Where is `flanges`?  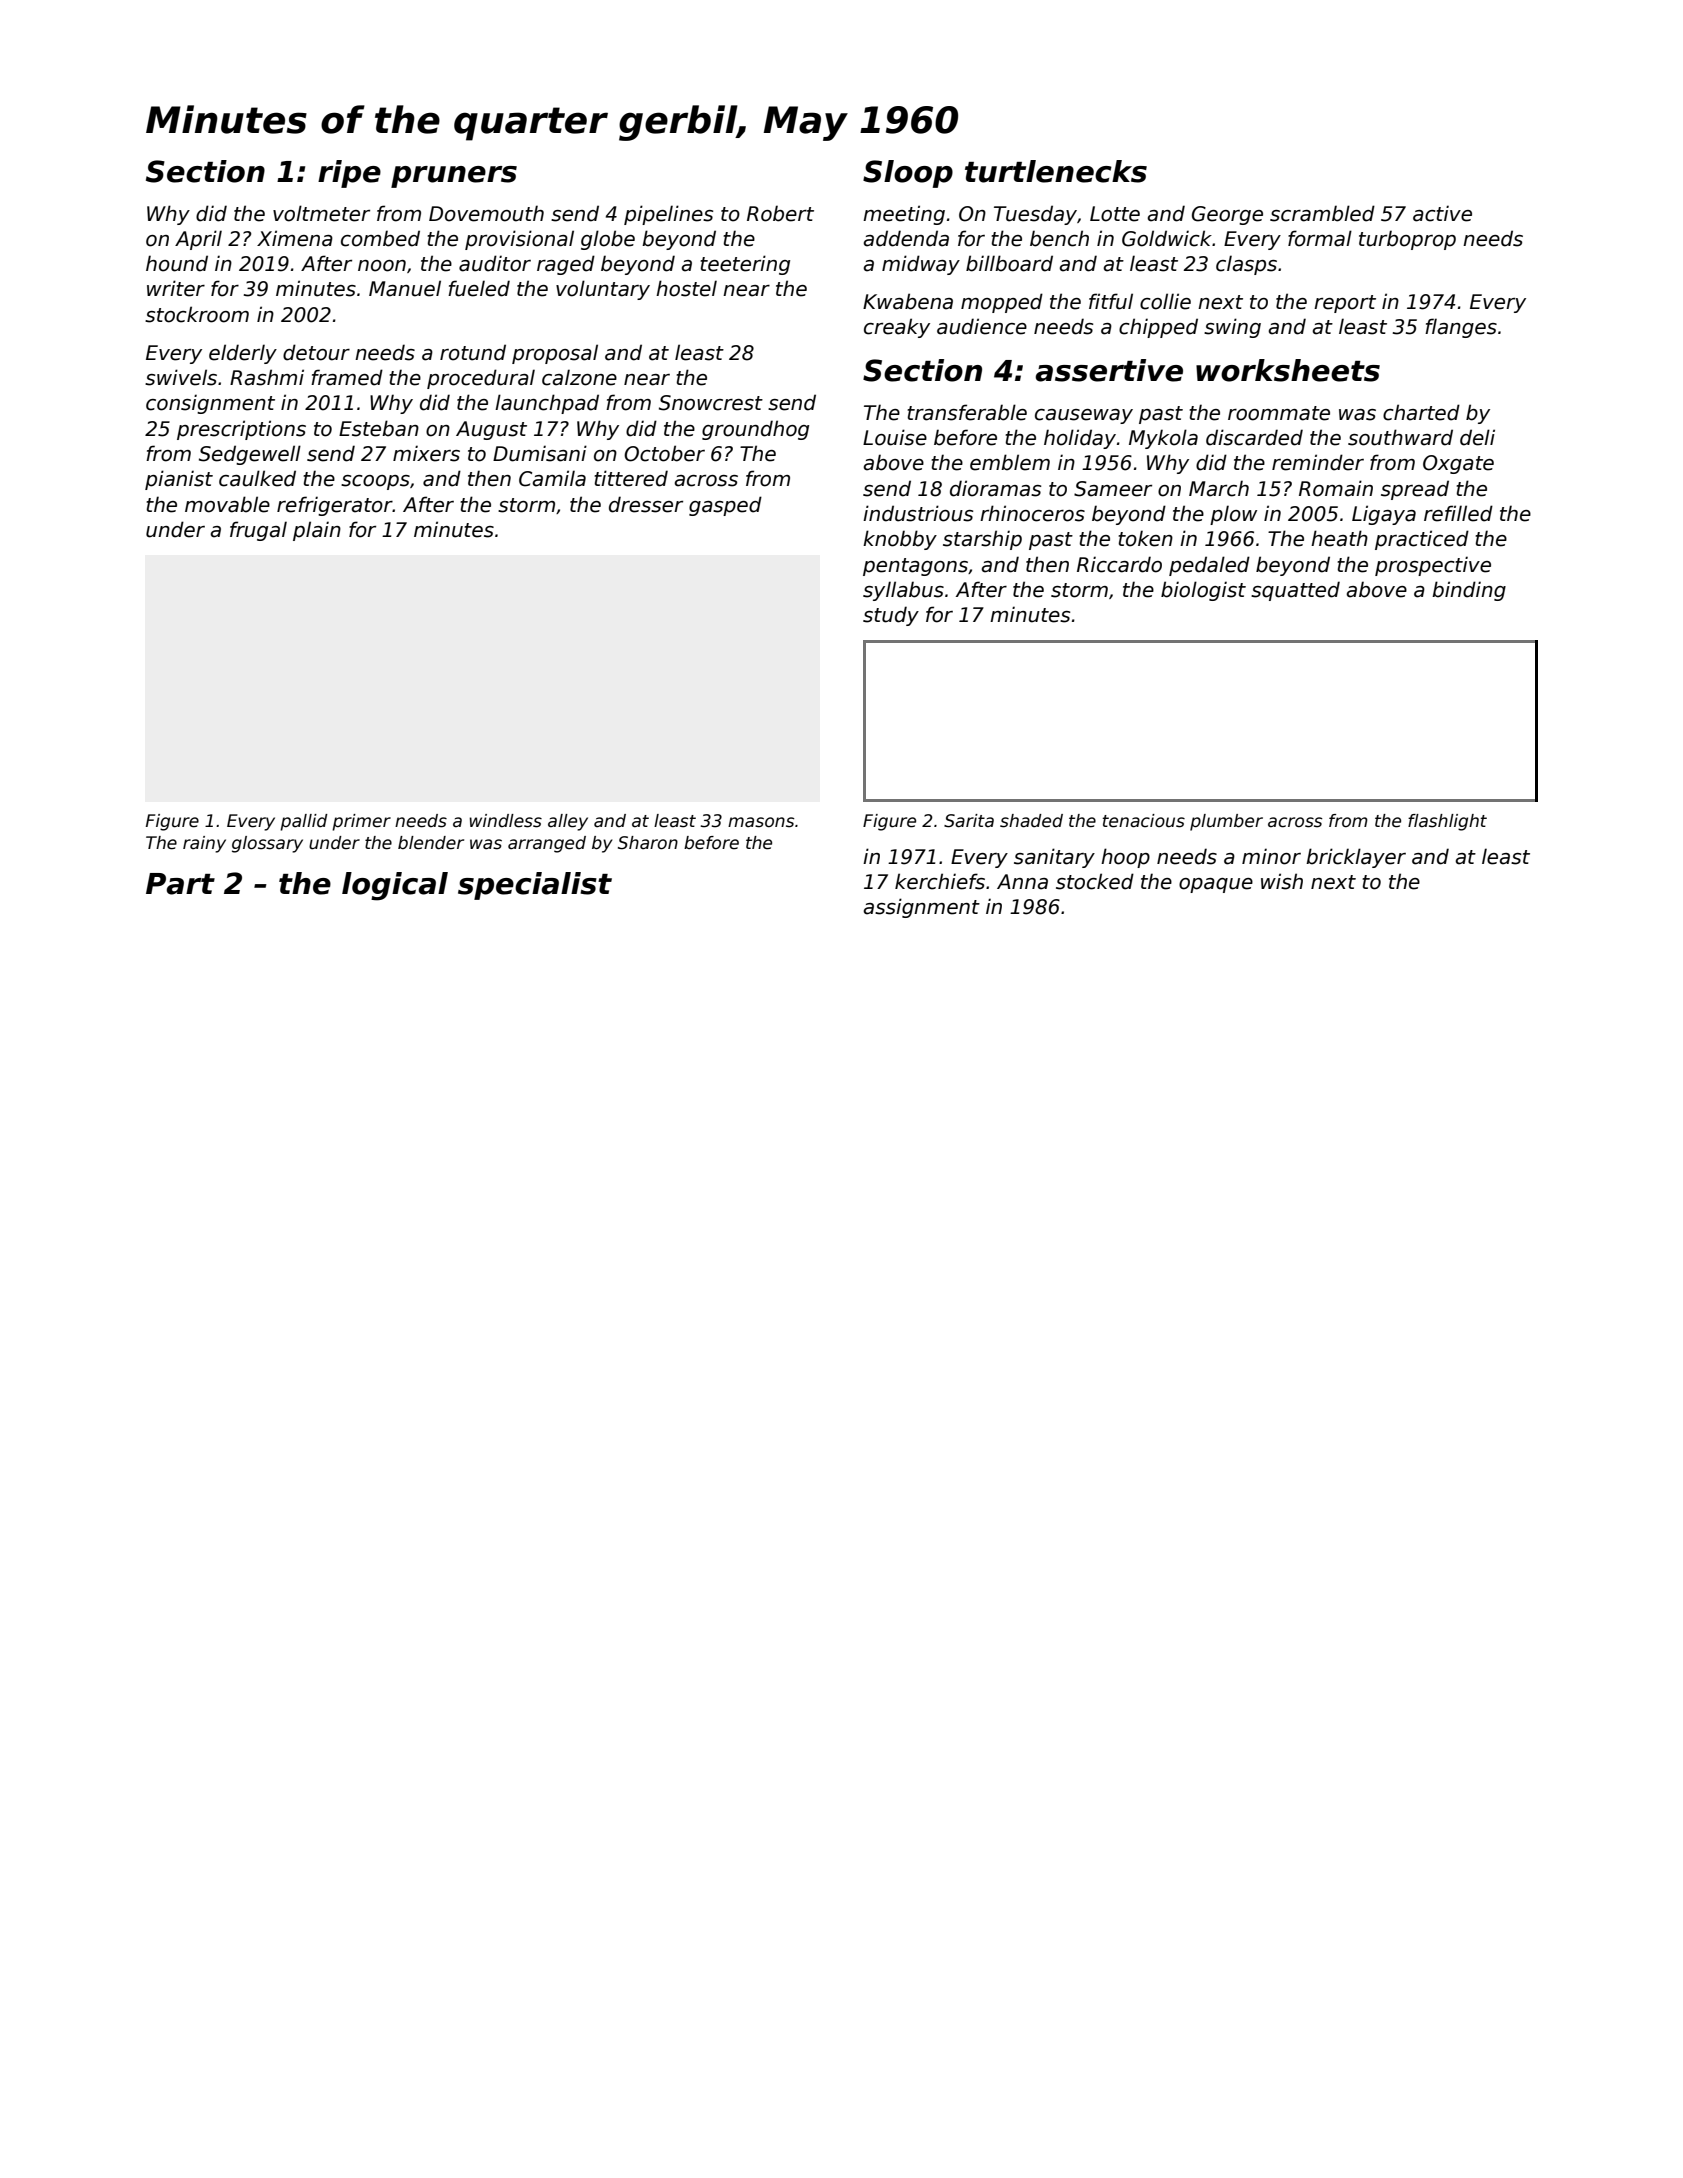
flanges is located at coordinates (1461, 328).
